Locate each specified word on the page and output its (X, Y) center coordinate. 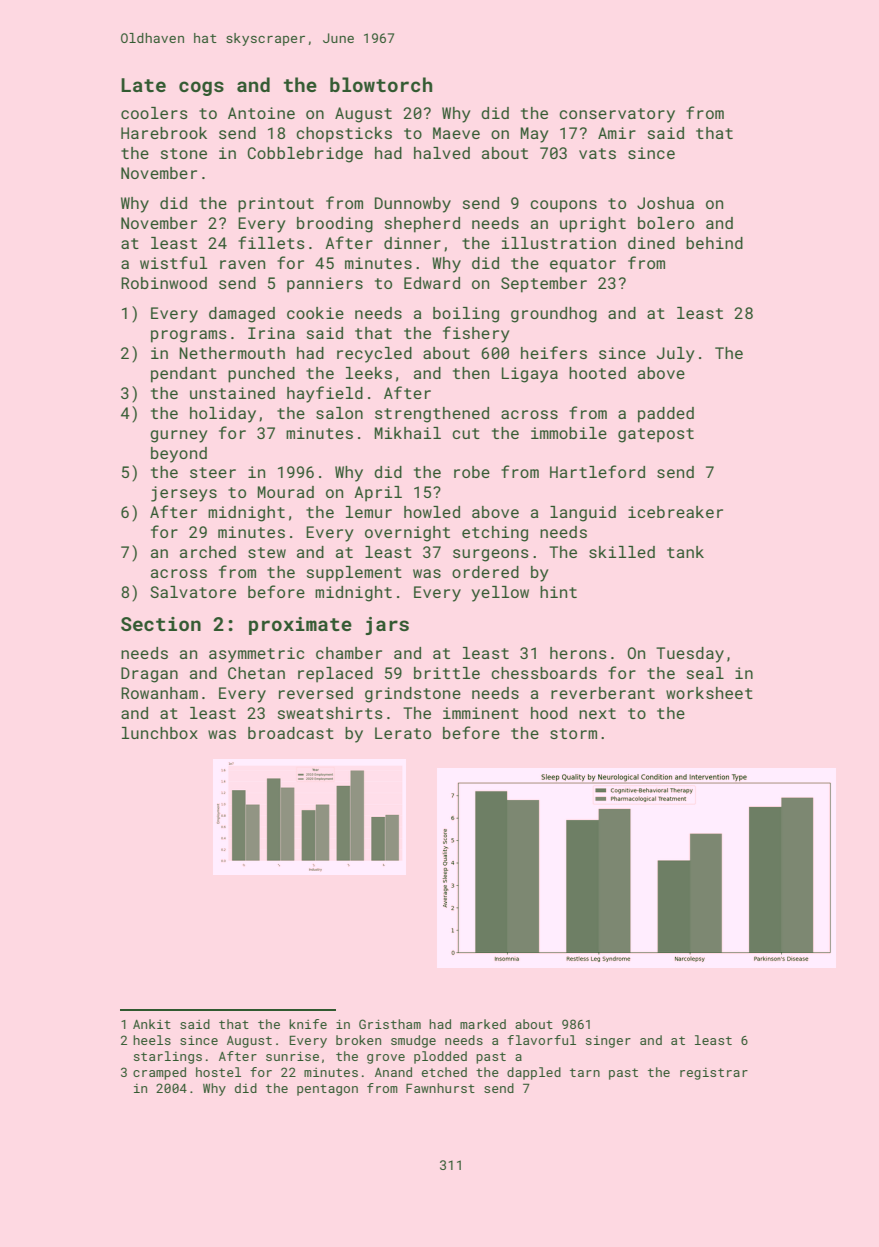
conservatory (617, 115)
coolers (154, 113)
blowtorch (381, 84)
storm (573, 733)
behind (714, 243)
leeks (369, 373)
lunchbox (160, 733)
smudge (413, 1041)
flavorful (541, 1040)
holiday (223, 415)
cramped (159, 1073)
